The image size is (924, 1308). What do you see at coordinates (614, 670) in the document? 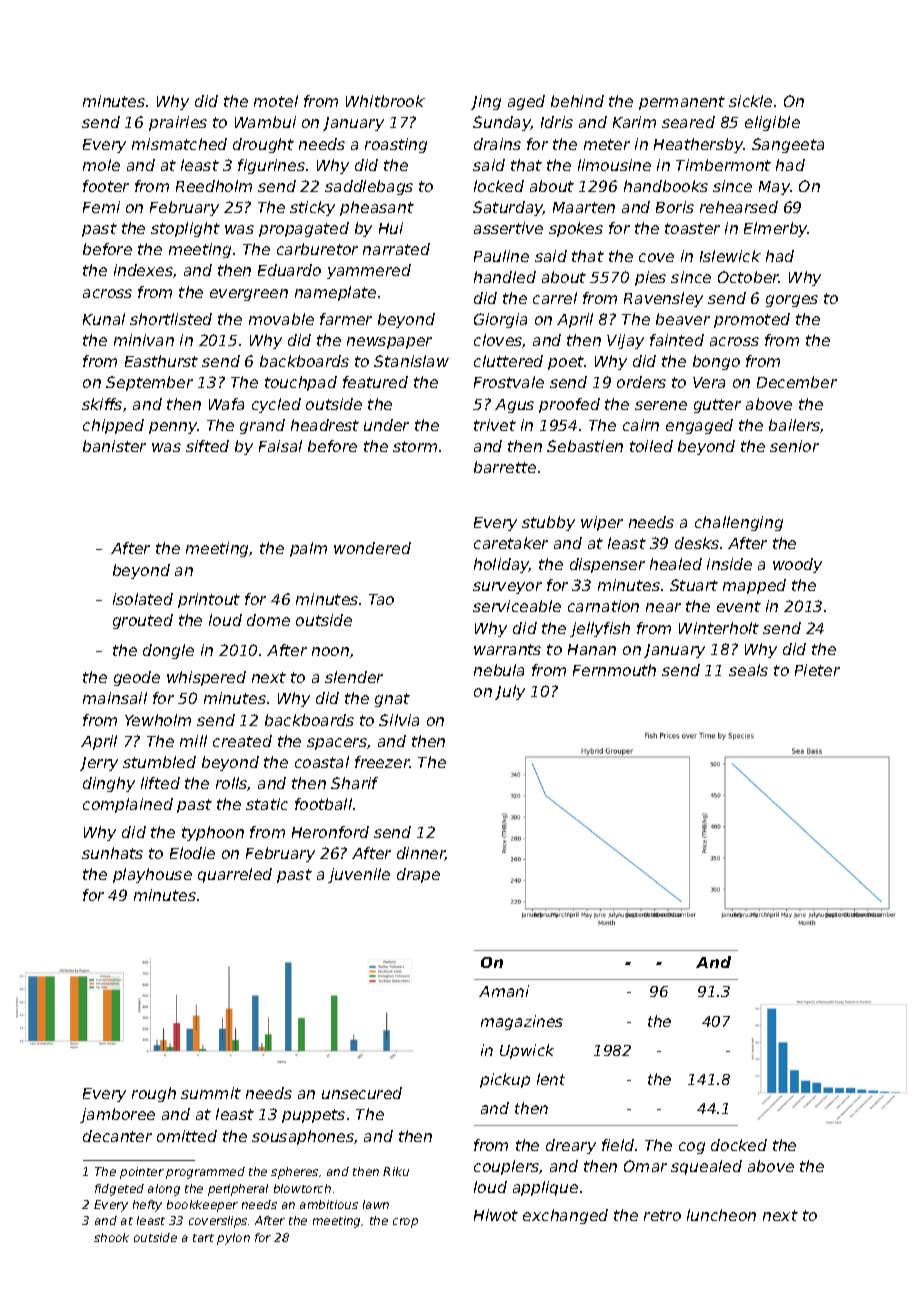
I see `Fernmouth` at bounding box center [614, 670].
